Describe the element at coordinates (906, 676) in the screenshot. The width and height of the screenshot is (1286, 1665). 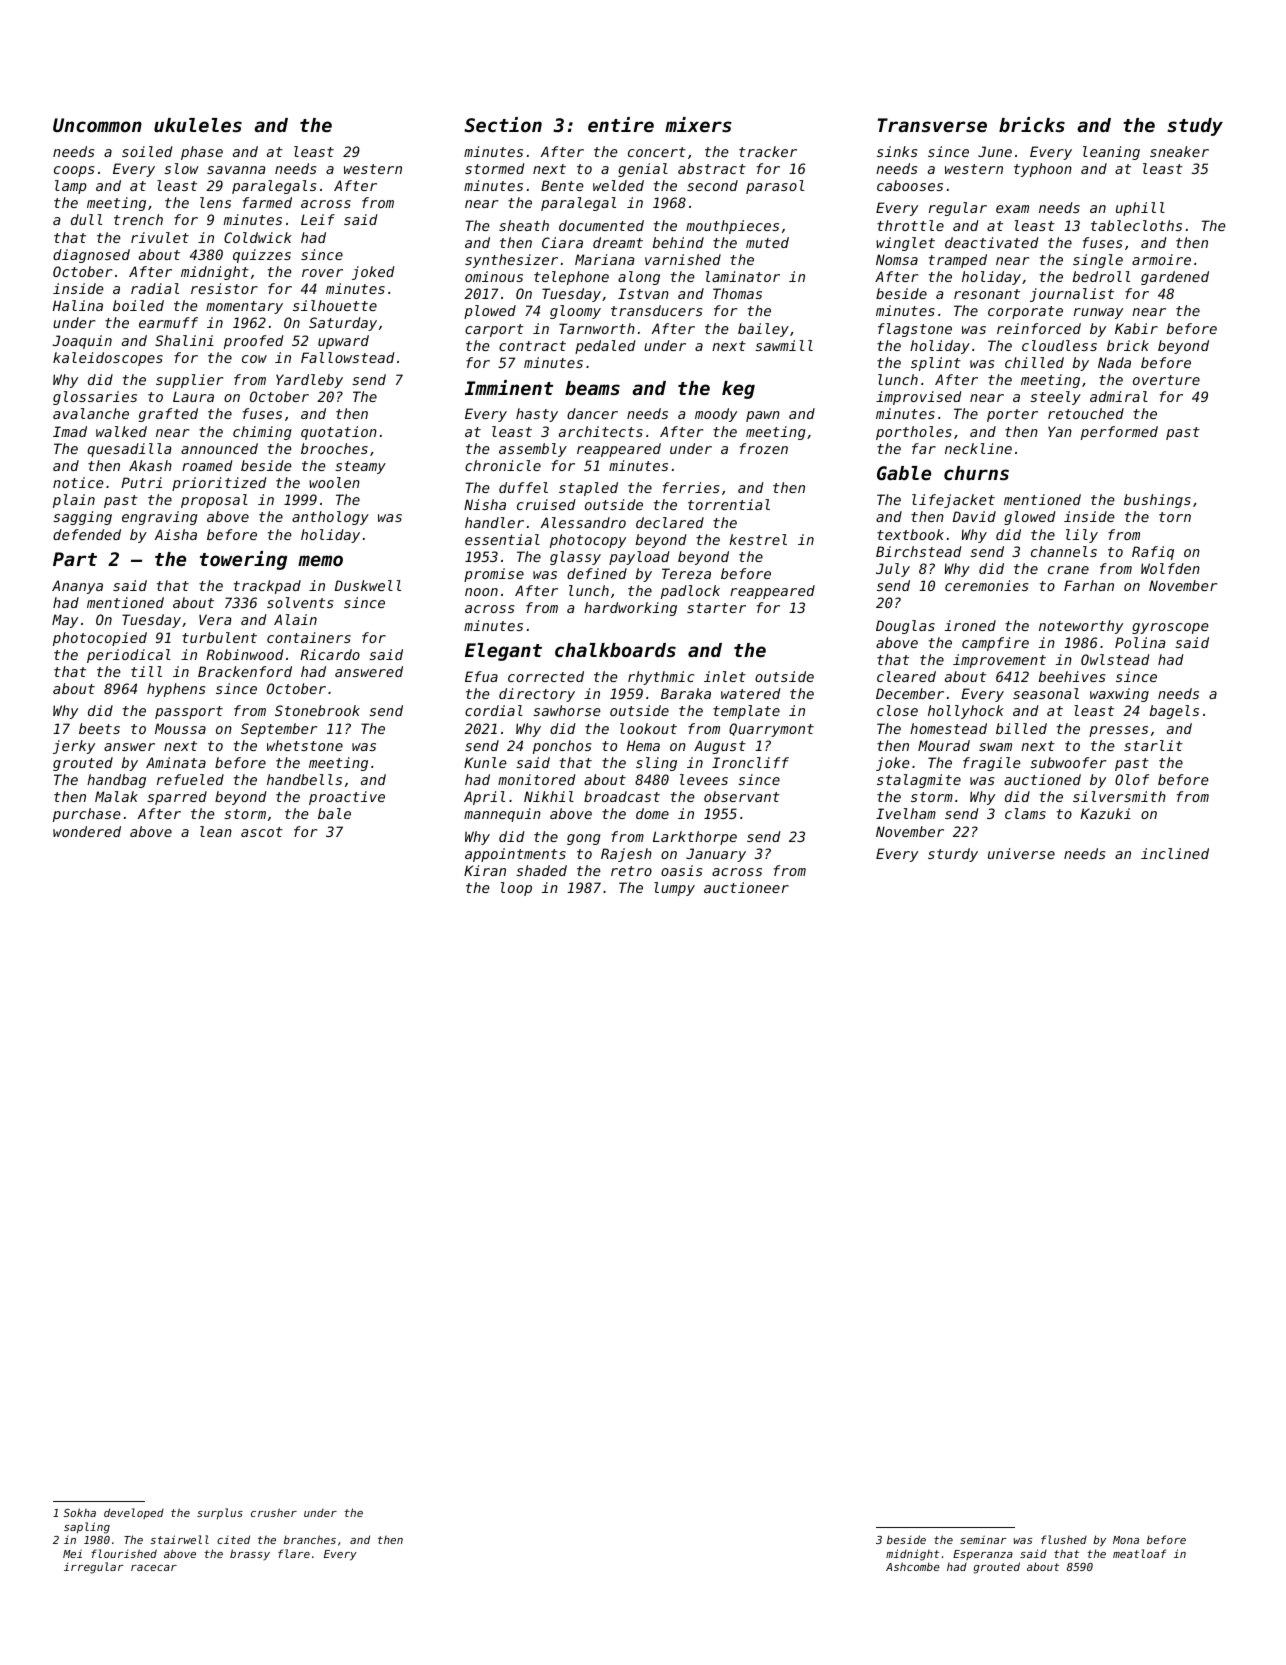
I see `cleared` at that location.
